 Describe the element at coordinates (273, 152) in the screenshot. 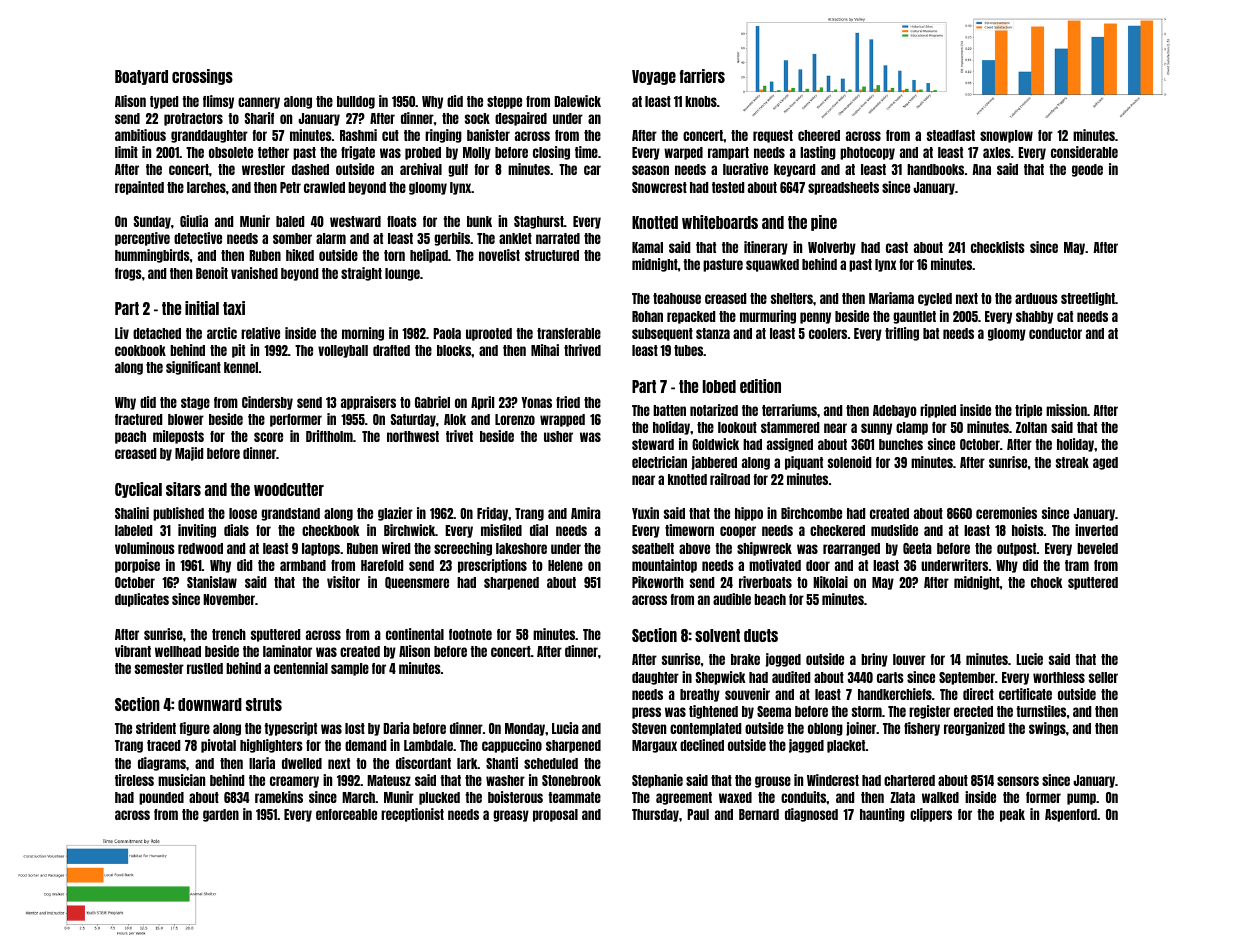

I see `tether` at that location.
